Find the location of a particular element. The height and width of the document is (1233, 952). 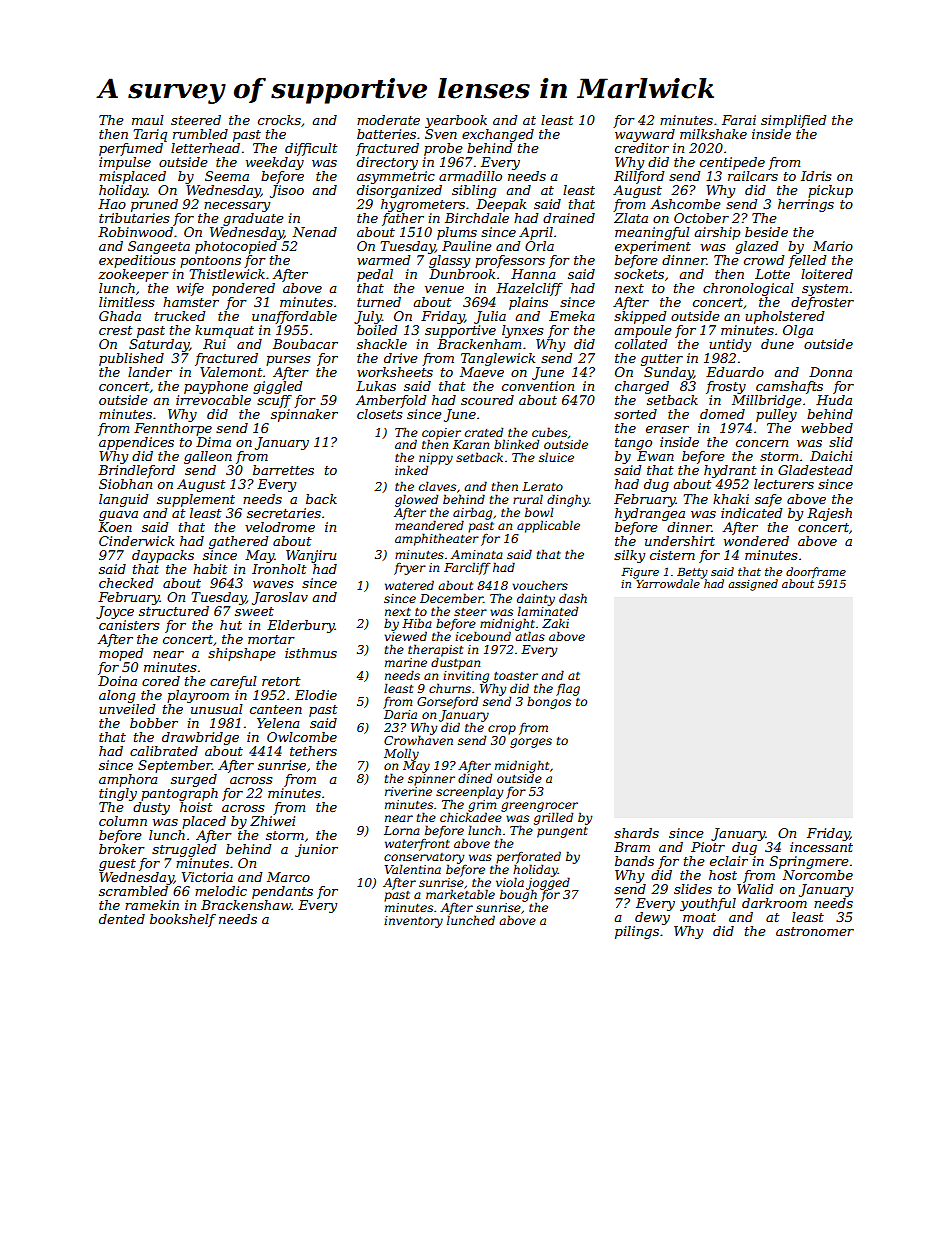

warmed is located at coordinates (384, 260).
